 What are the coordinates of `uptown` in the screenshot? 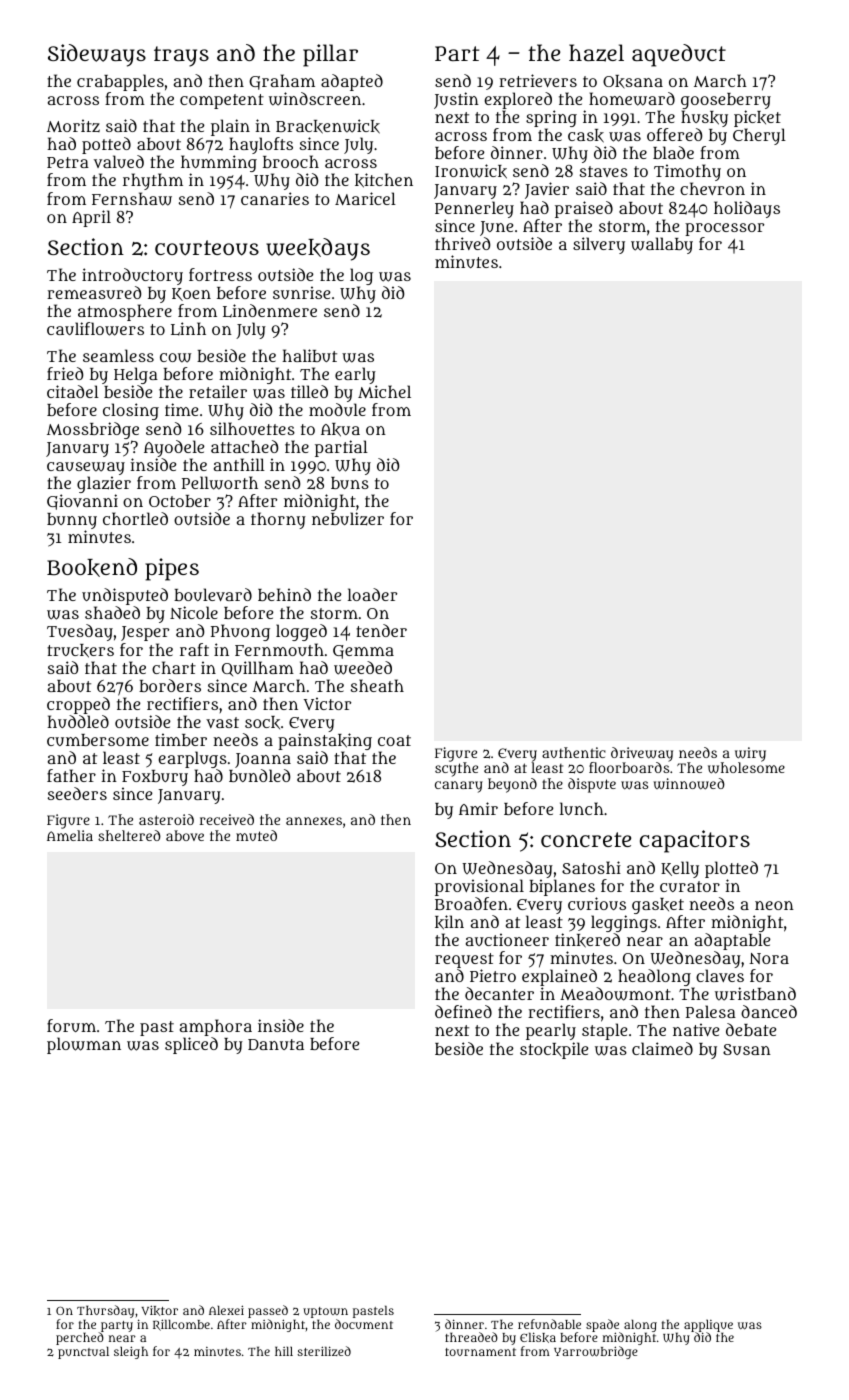 It's located at (325, 1312).
